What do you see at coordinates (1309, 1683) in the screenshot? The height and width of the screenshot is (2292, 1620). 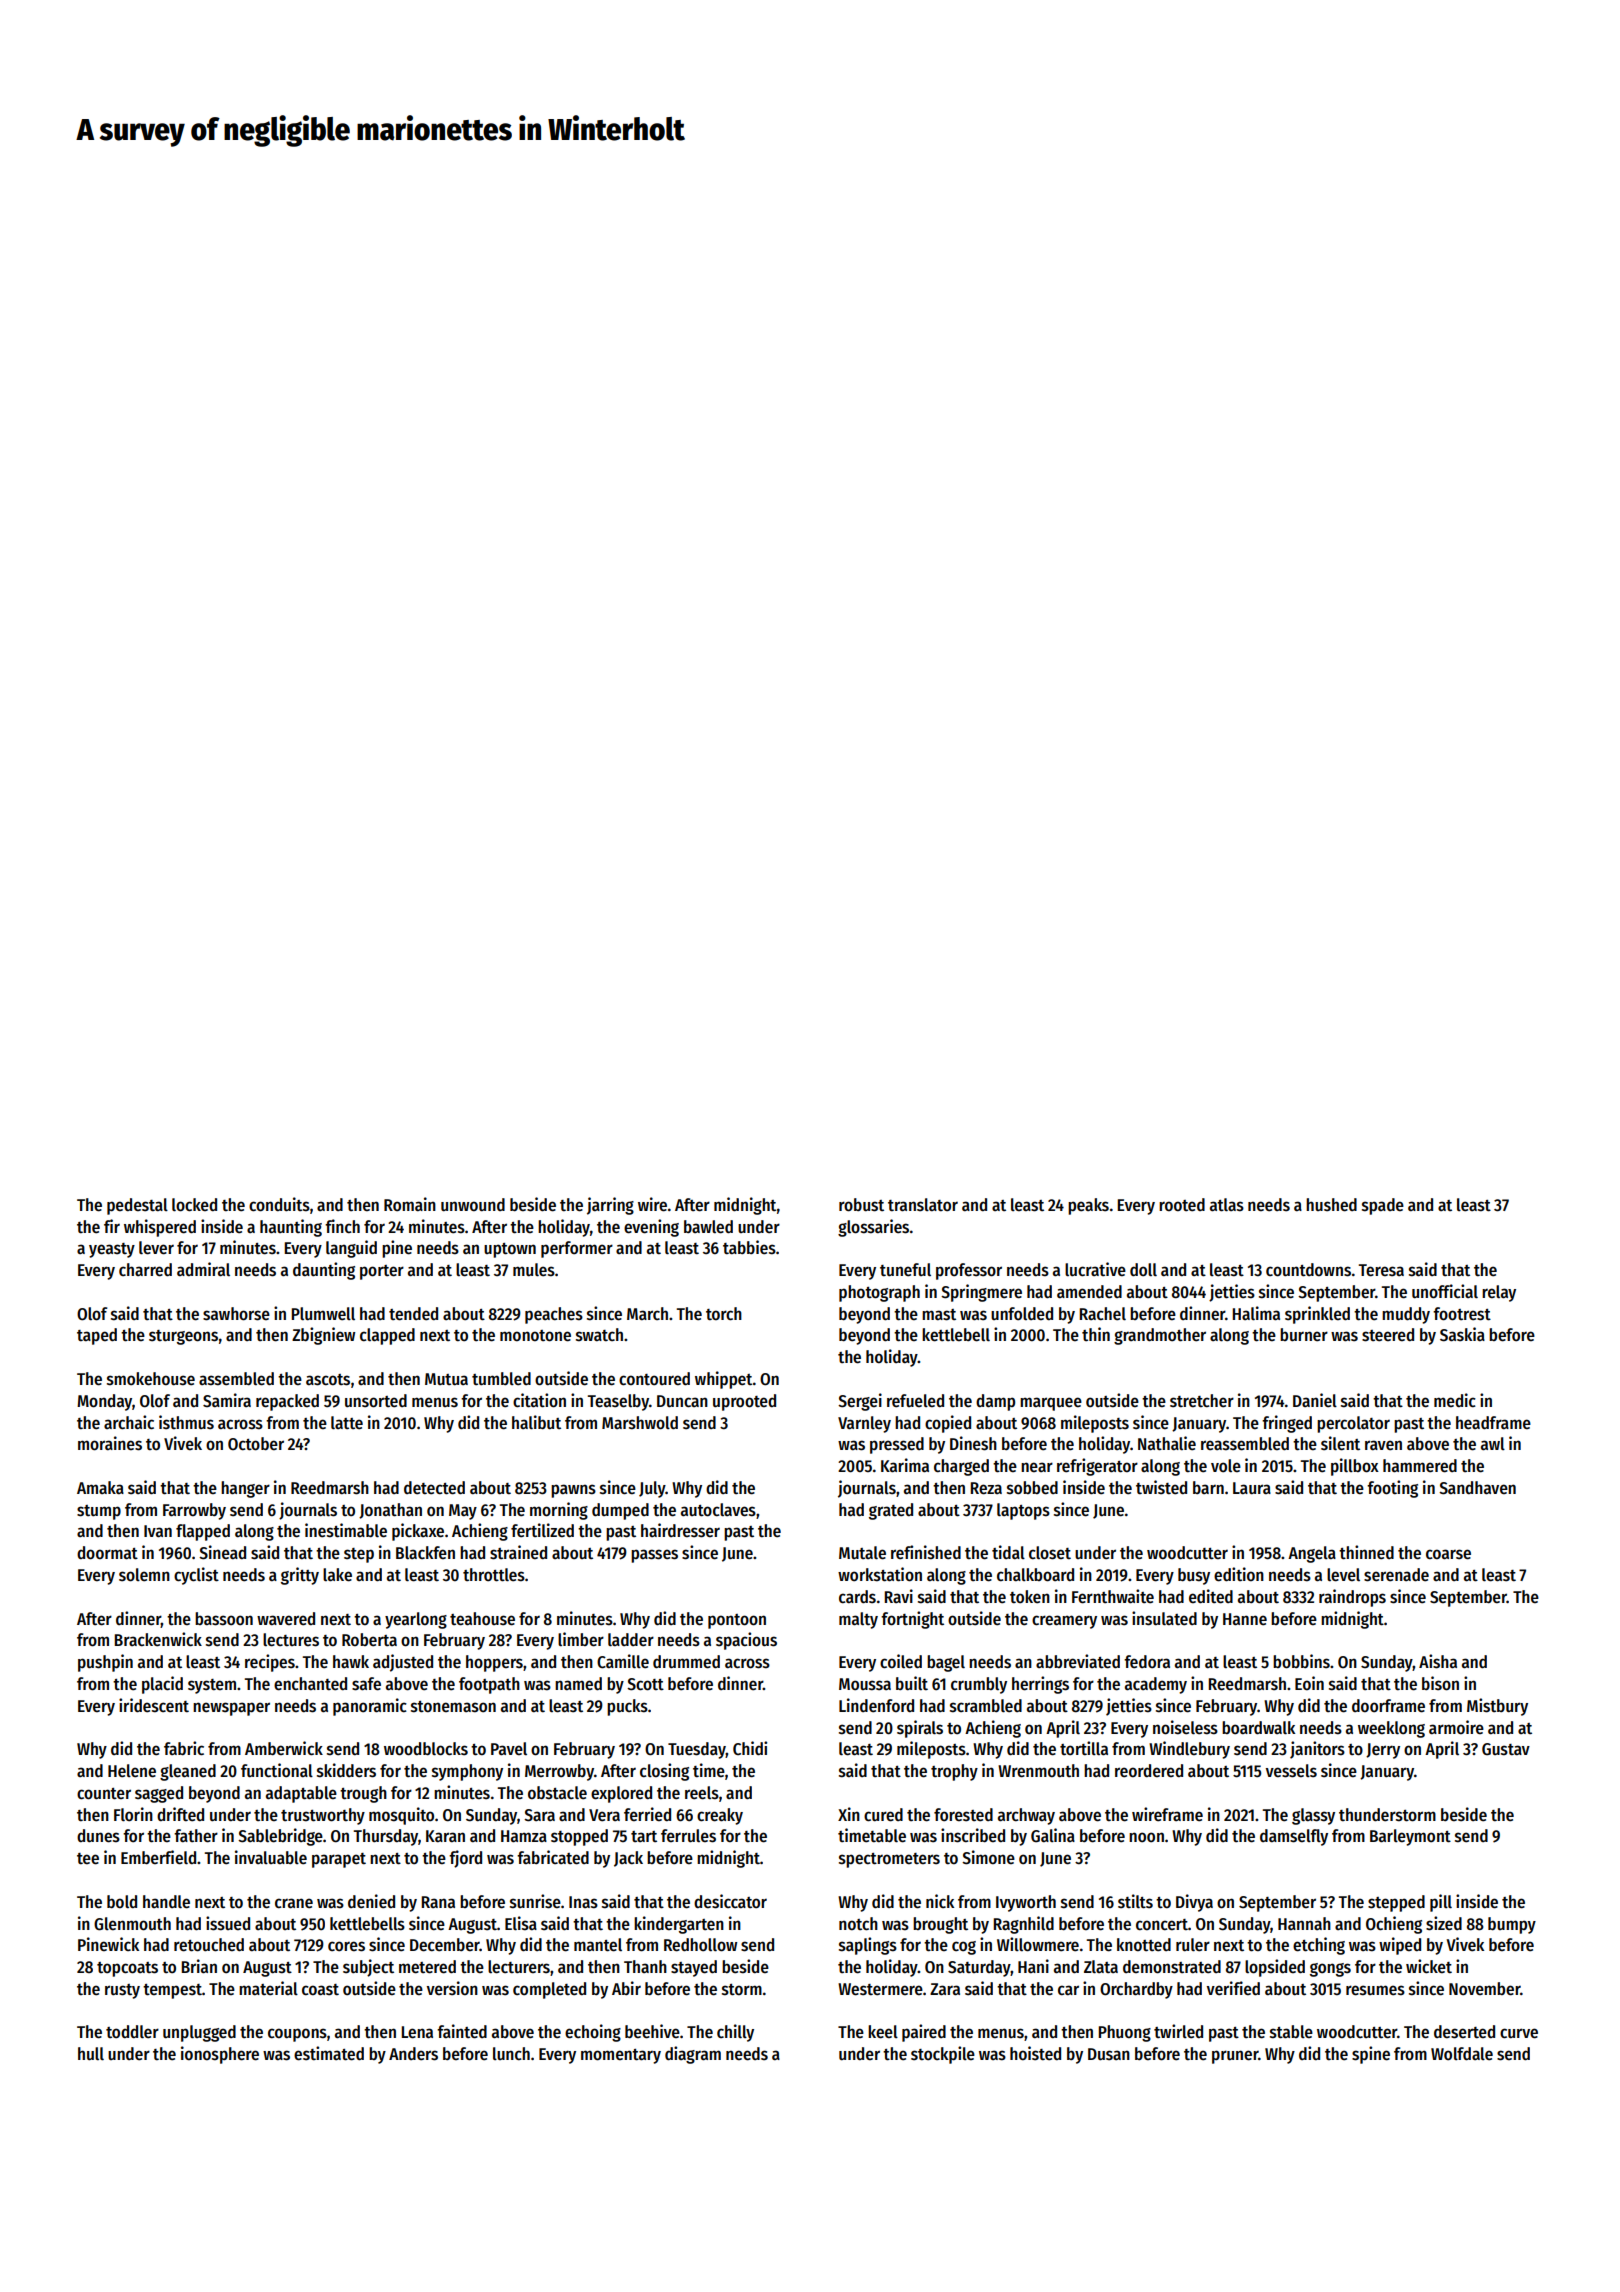 I see `Eoin` at bounding box center [1309, 1683].
